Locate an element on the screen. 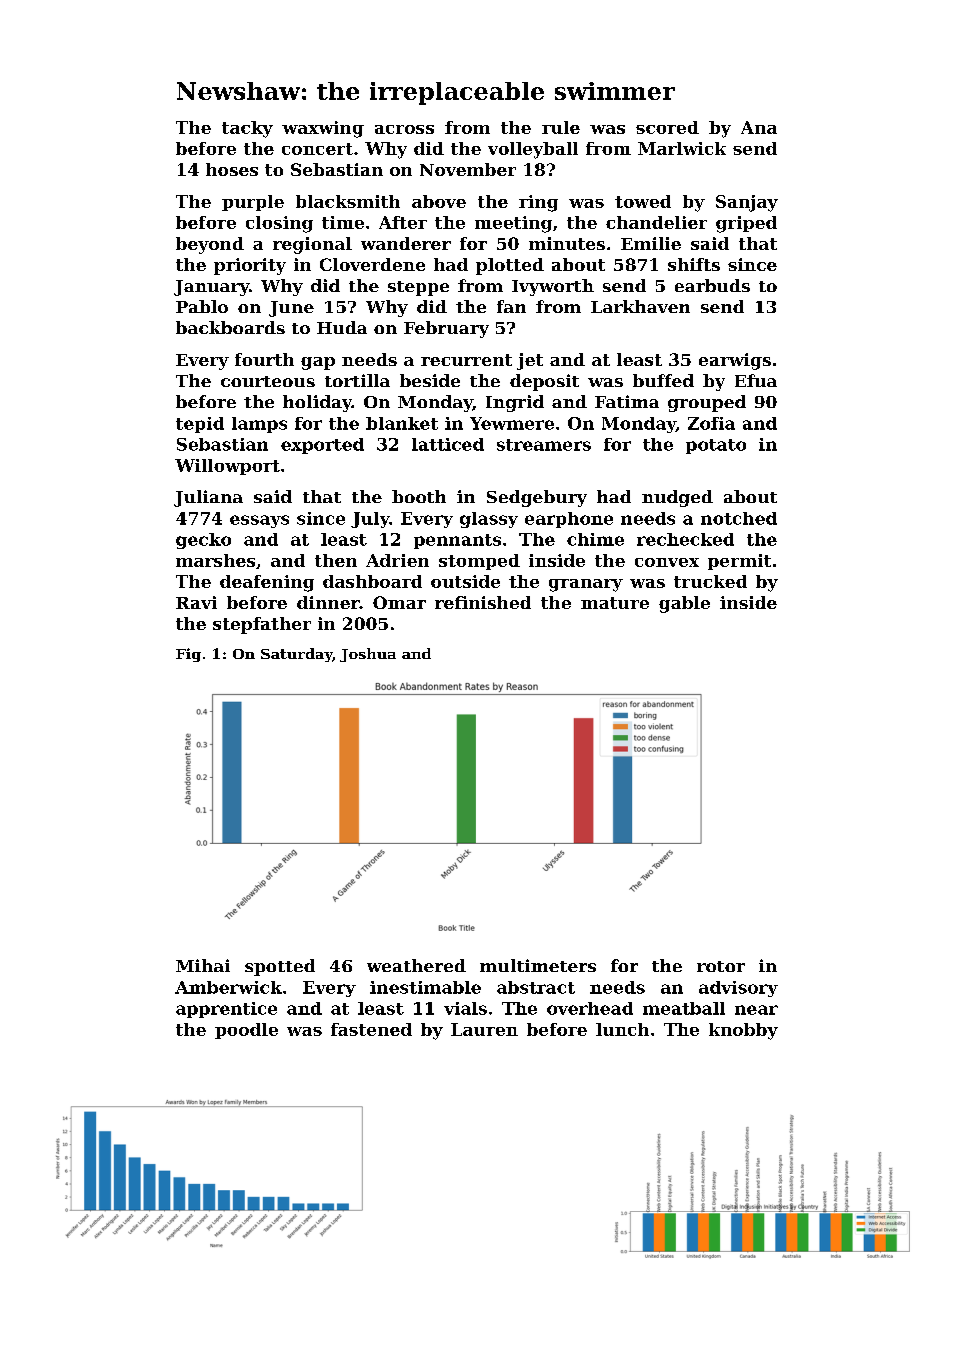  overhead is located at coordinates (590, 1008).
